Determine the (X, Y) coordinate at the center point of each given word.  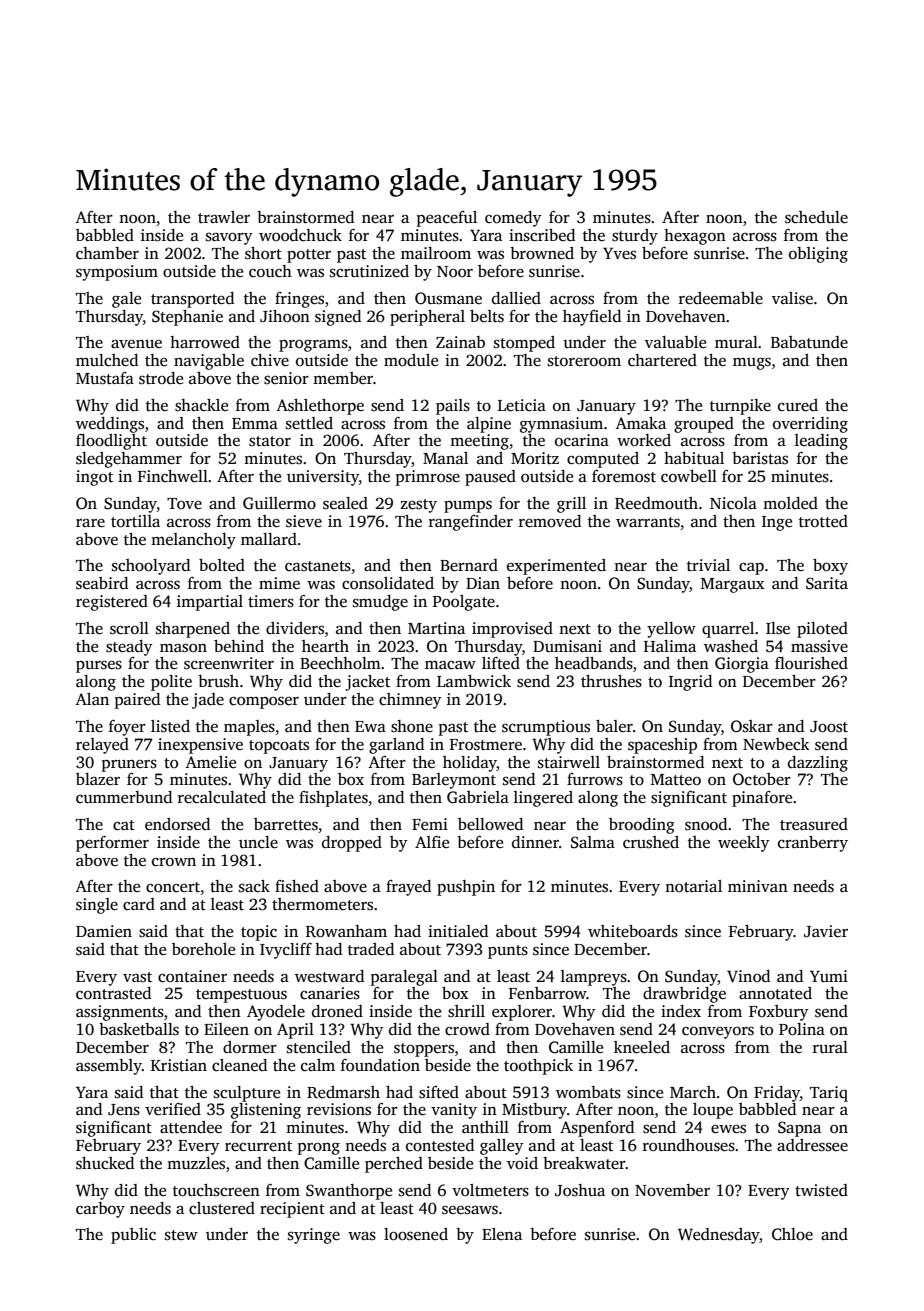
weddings (110, 425)
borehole (203, 949)
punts (508, 952)
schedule (816, 217)
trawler (224, 217)
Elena (502, 1234)
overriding (810, 425)
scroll (129, 628)
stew (181, 1235)
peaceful (447, 219)
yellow (671, 630)
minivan (758, 886)
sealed (345, 503)
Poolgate (464, 603)
